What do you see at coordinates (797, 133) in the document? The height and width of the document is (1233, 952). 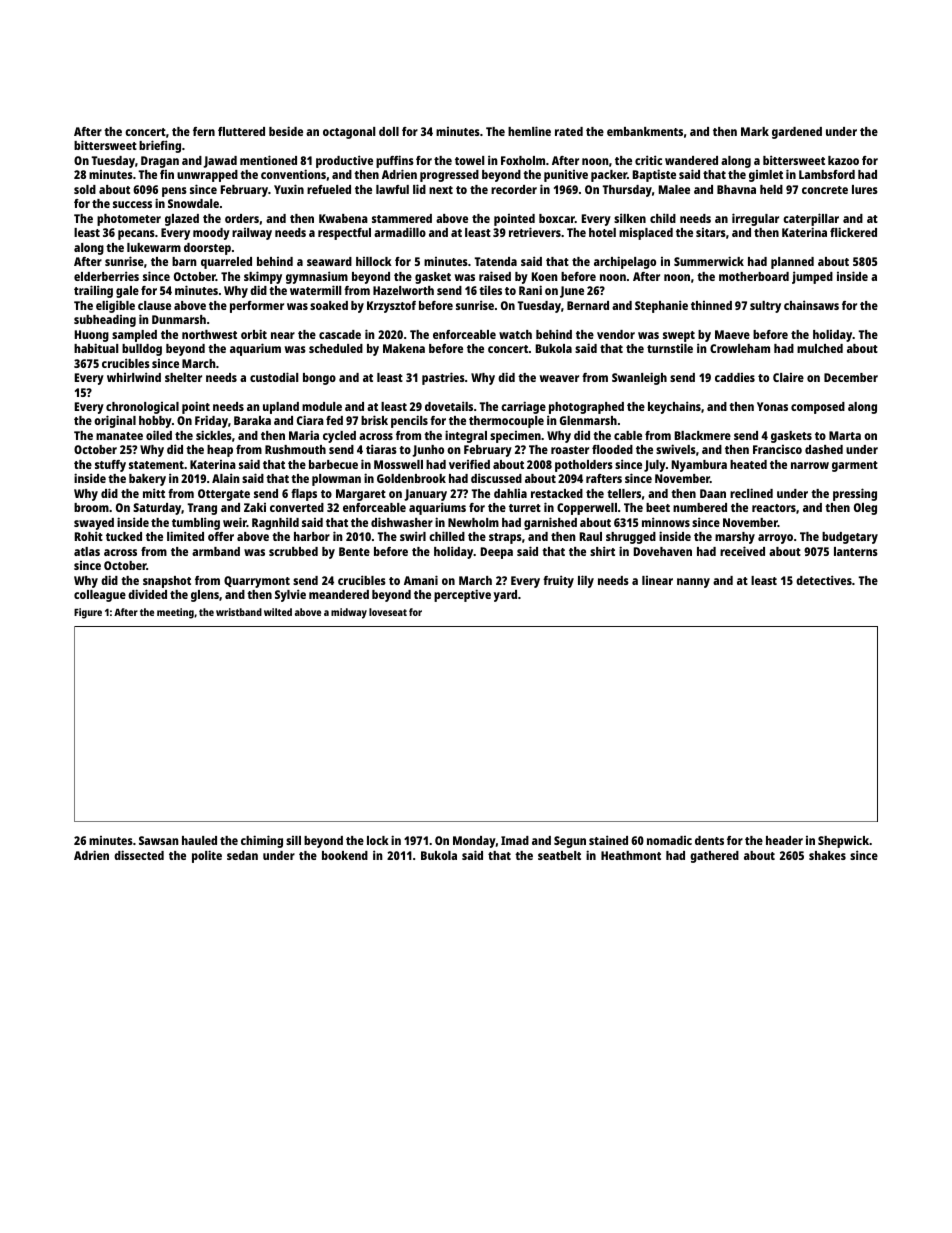 I see `gardened` at bounding box center [797, 133].
